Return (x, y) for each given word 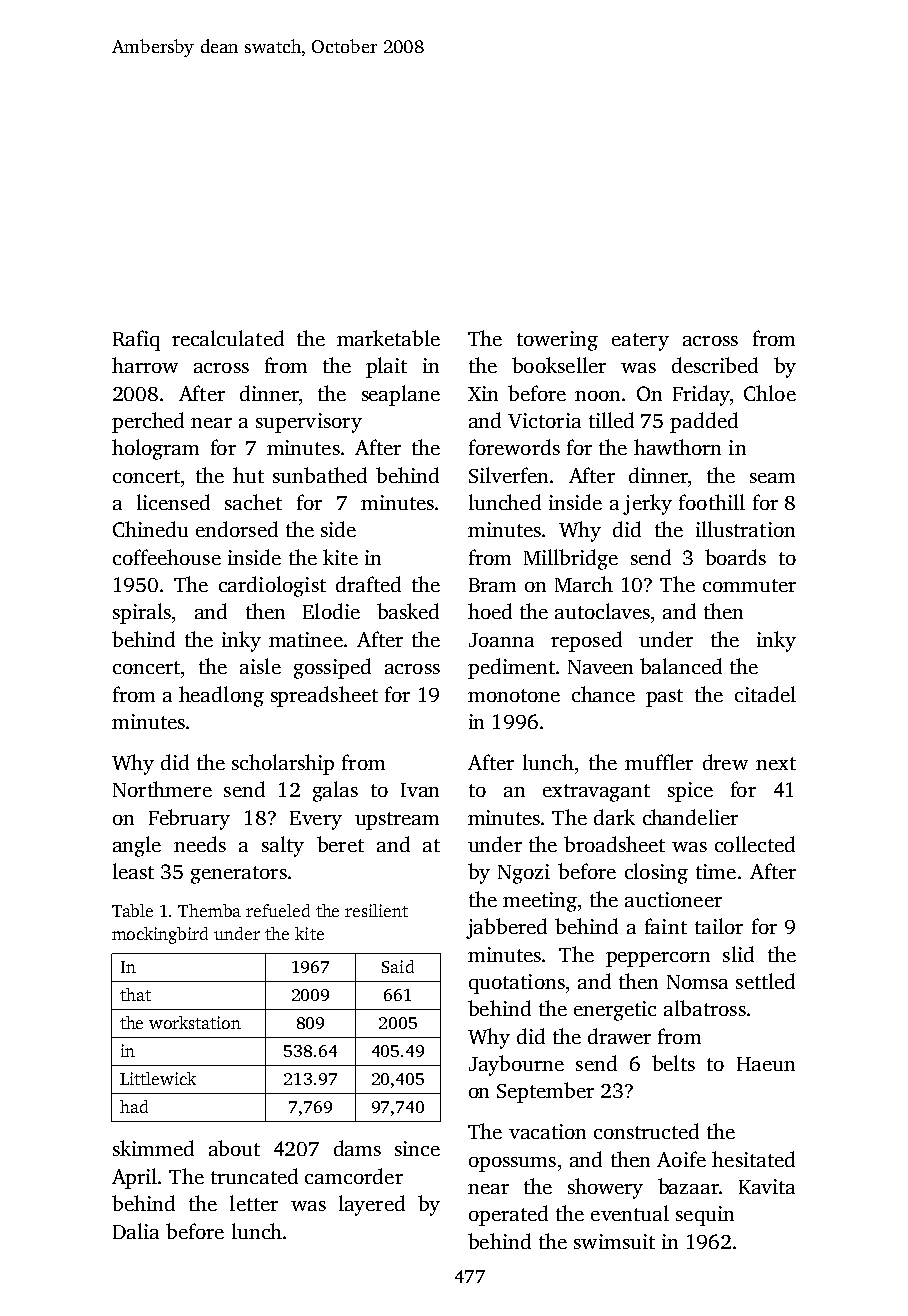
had (134, 1106)
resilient (376, 910)
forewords (514, 447)
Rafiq (136, 340)
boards (735, 557)
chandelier (690, 817)
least (133, 871)
